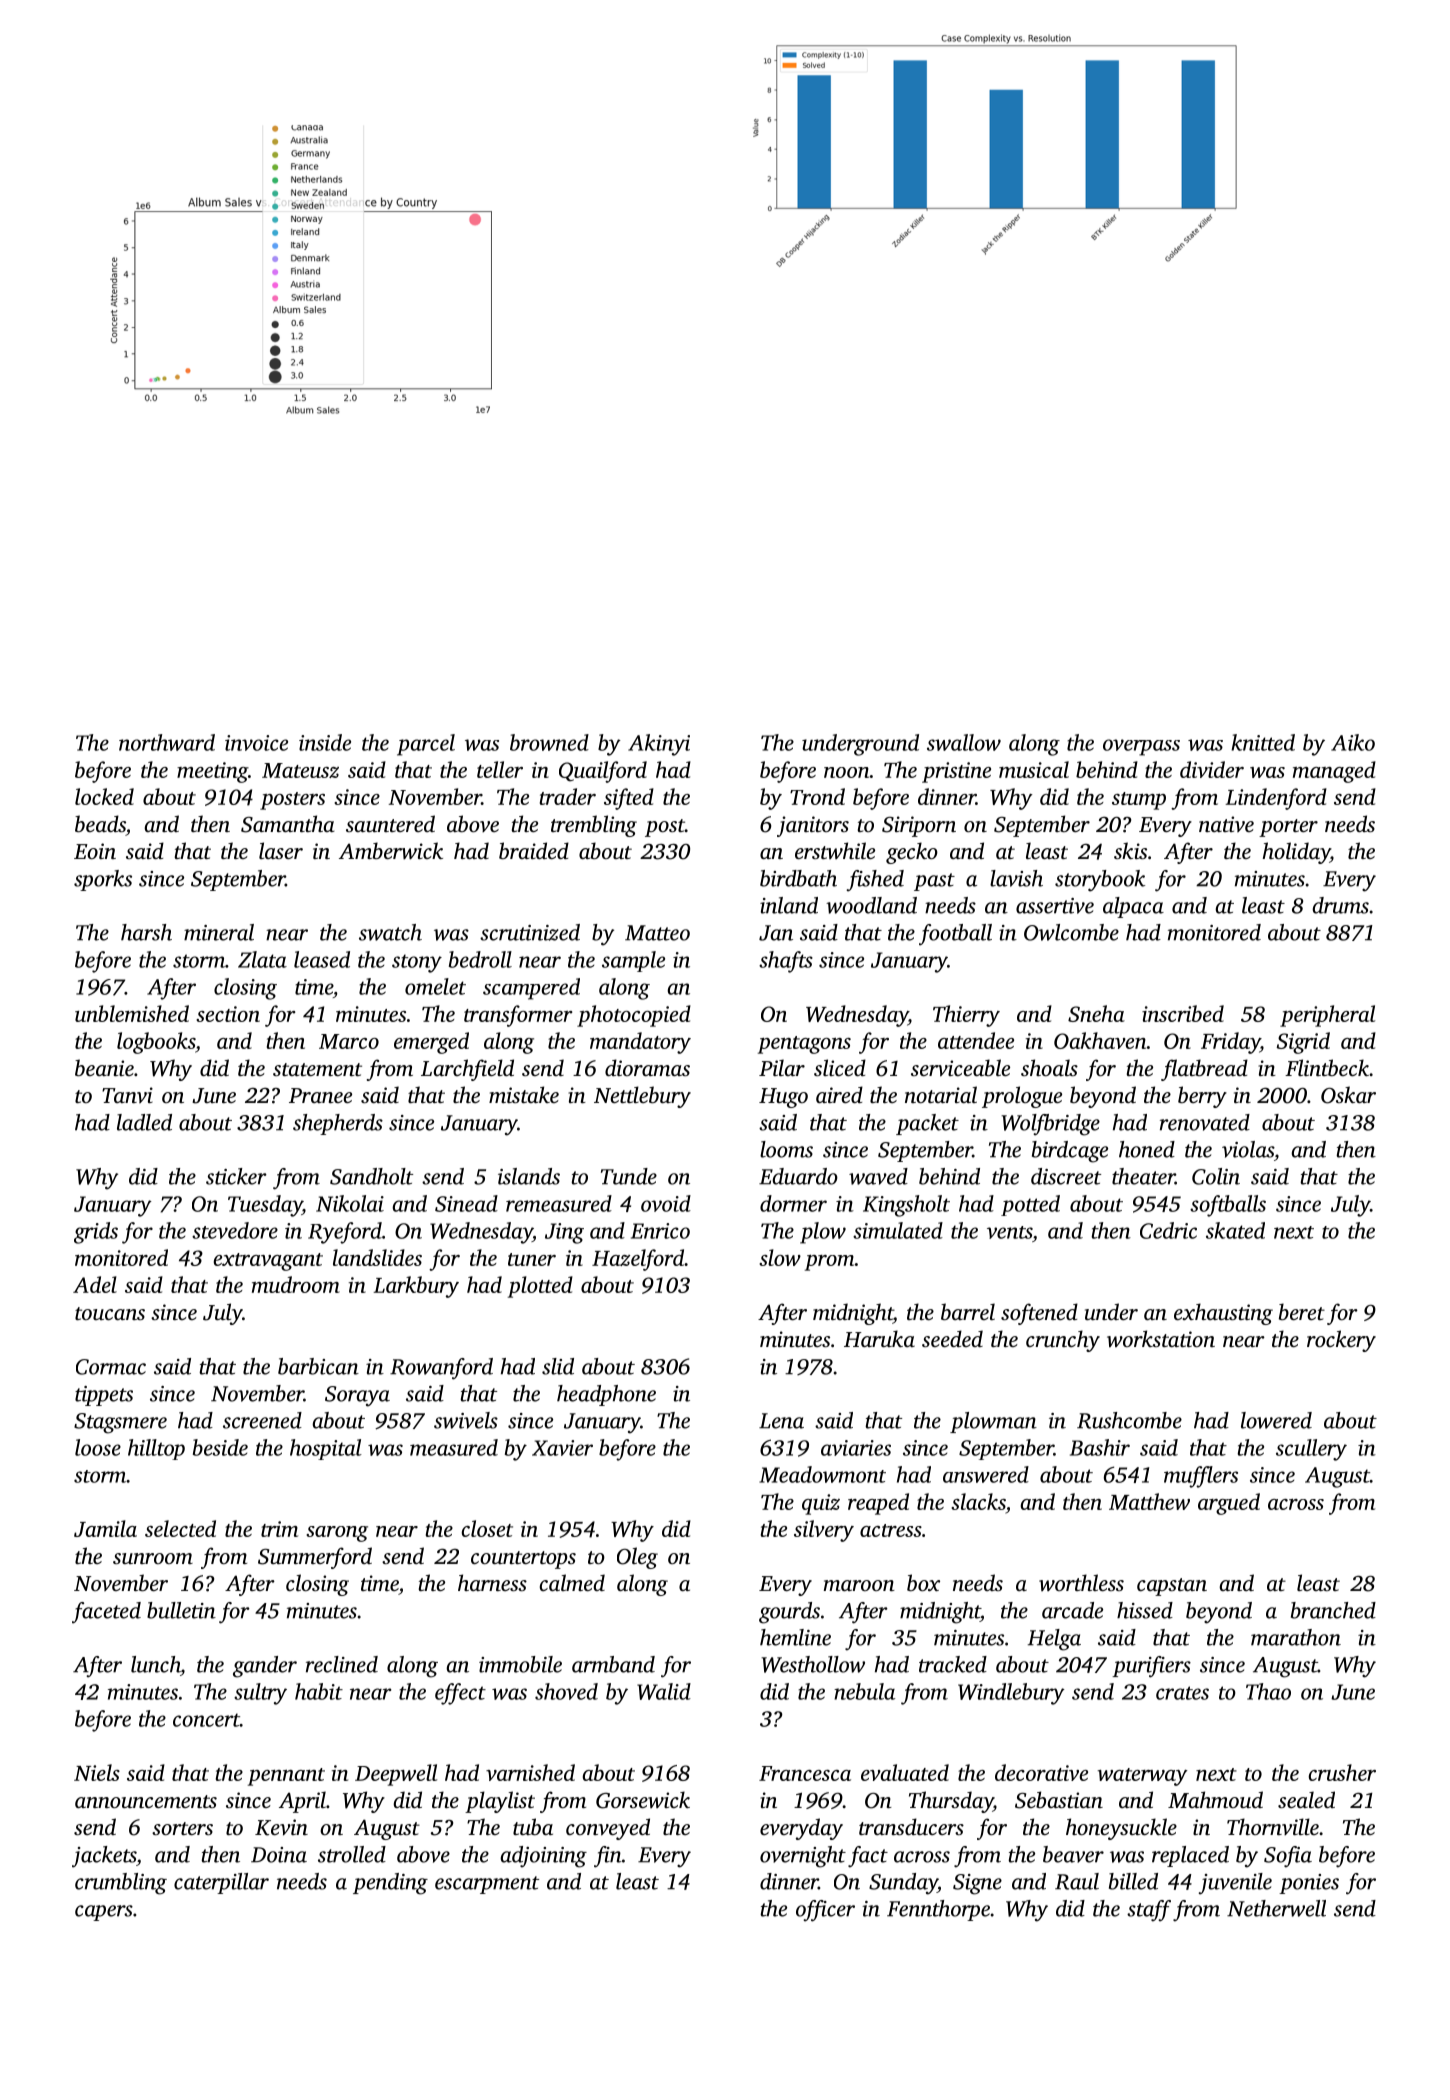  What do you see at coordinates (396, 1775) in the page?
I see `Deepwell` at bounding box center [396, 1775].
